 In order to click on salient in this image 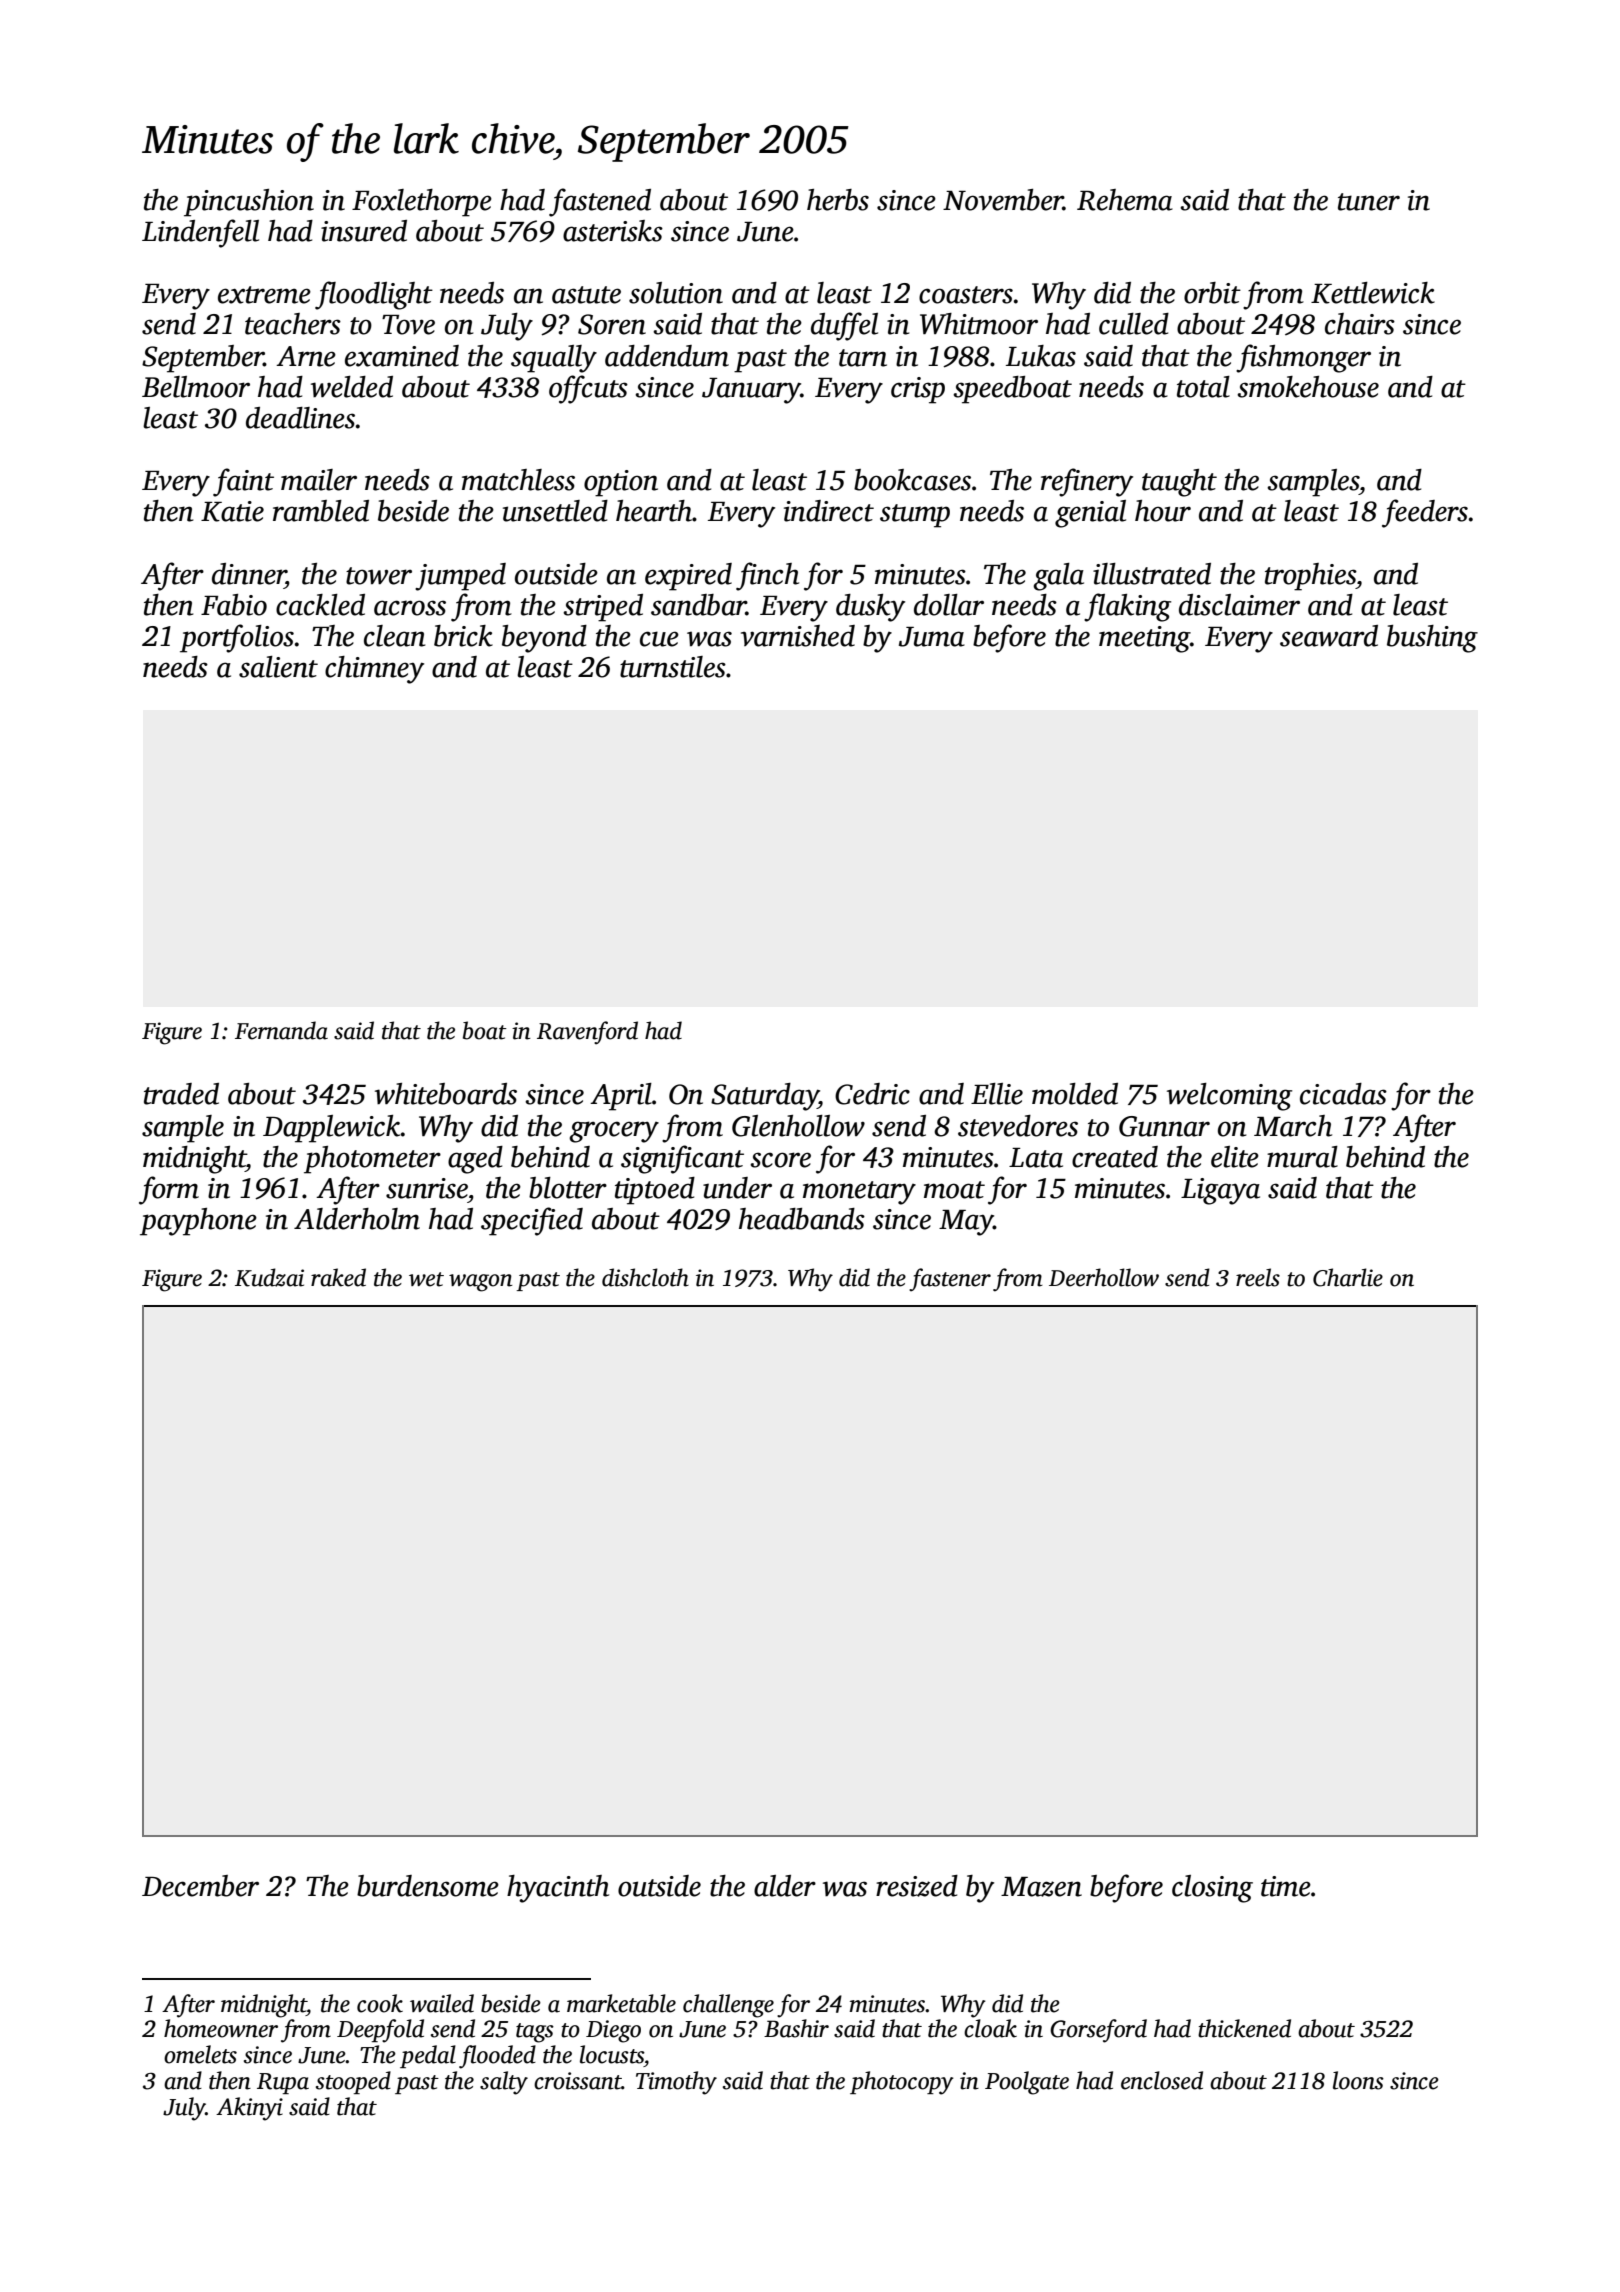, I will do `click(278, 667)`.
